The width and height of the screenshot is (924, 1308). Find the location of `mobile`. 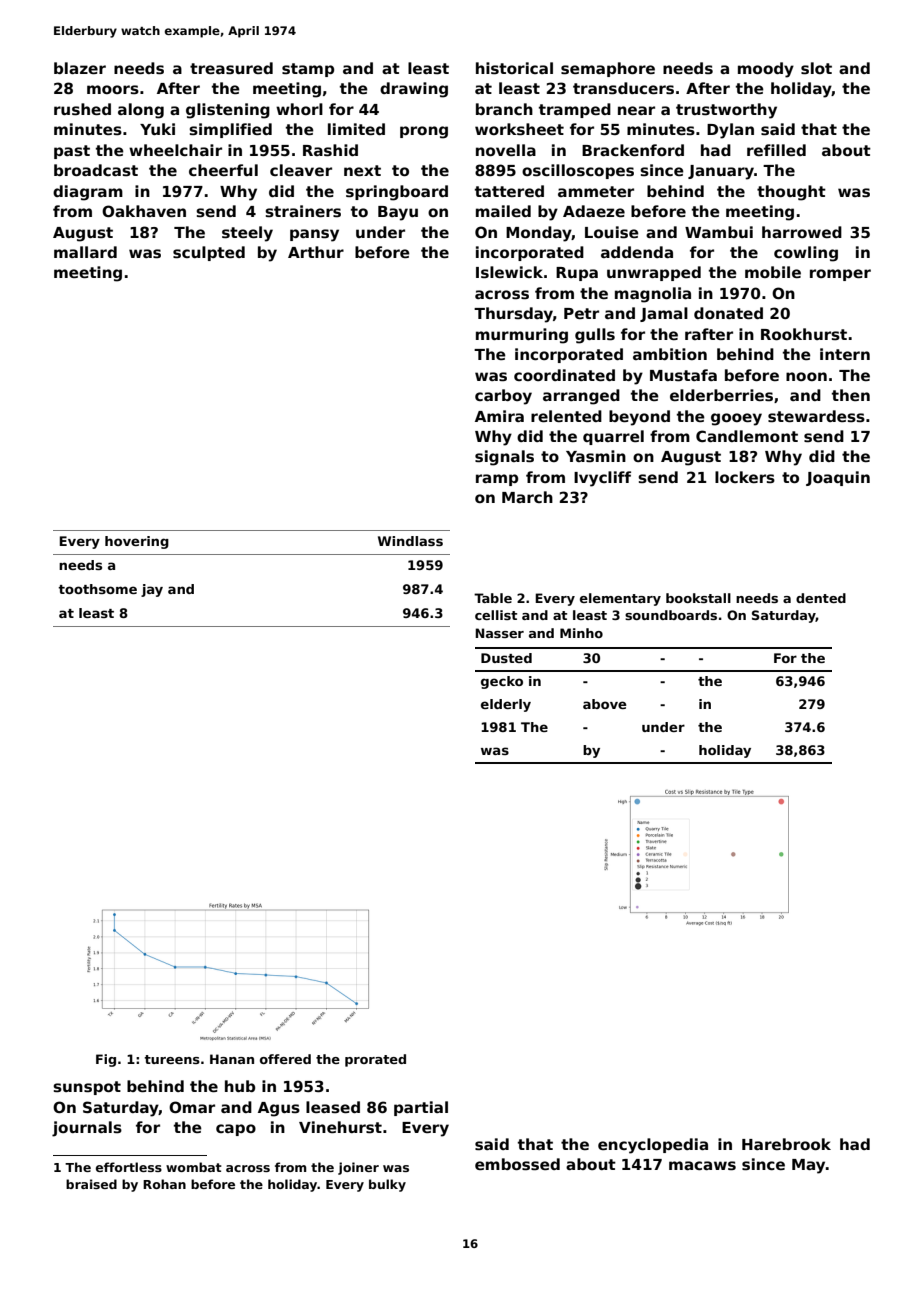

mobile is located at coordinates (773, 272).
